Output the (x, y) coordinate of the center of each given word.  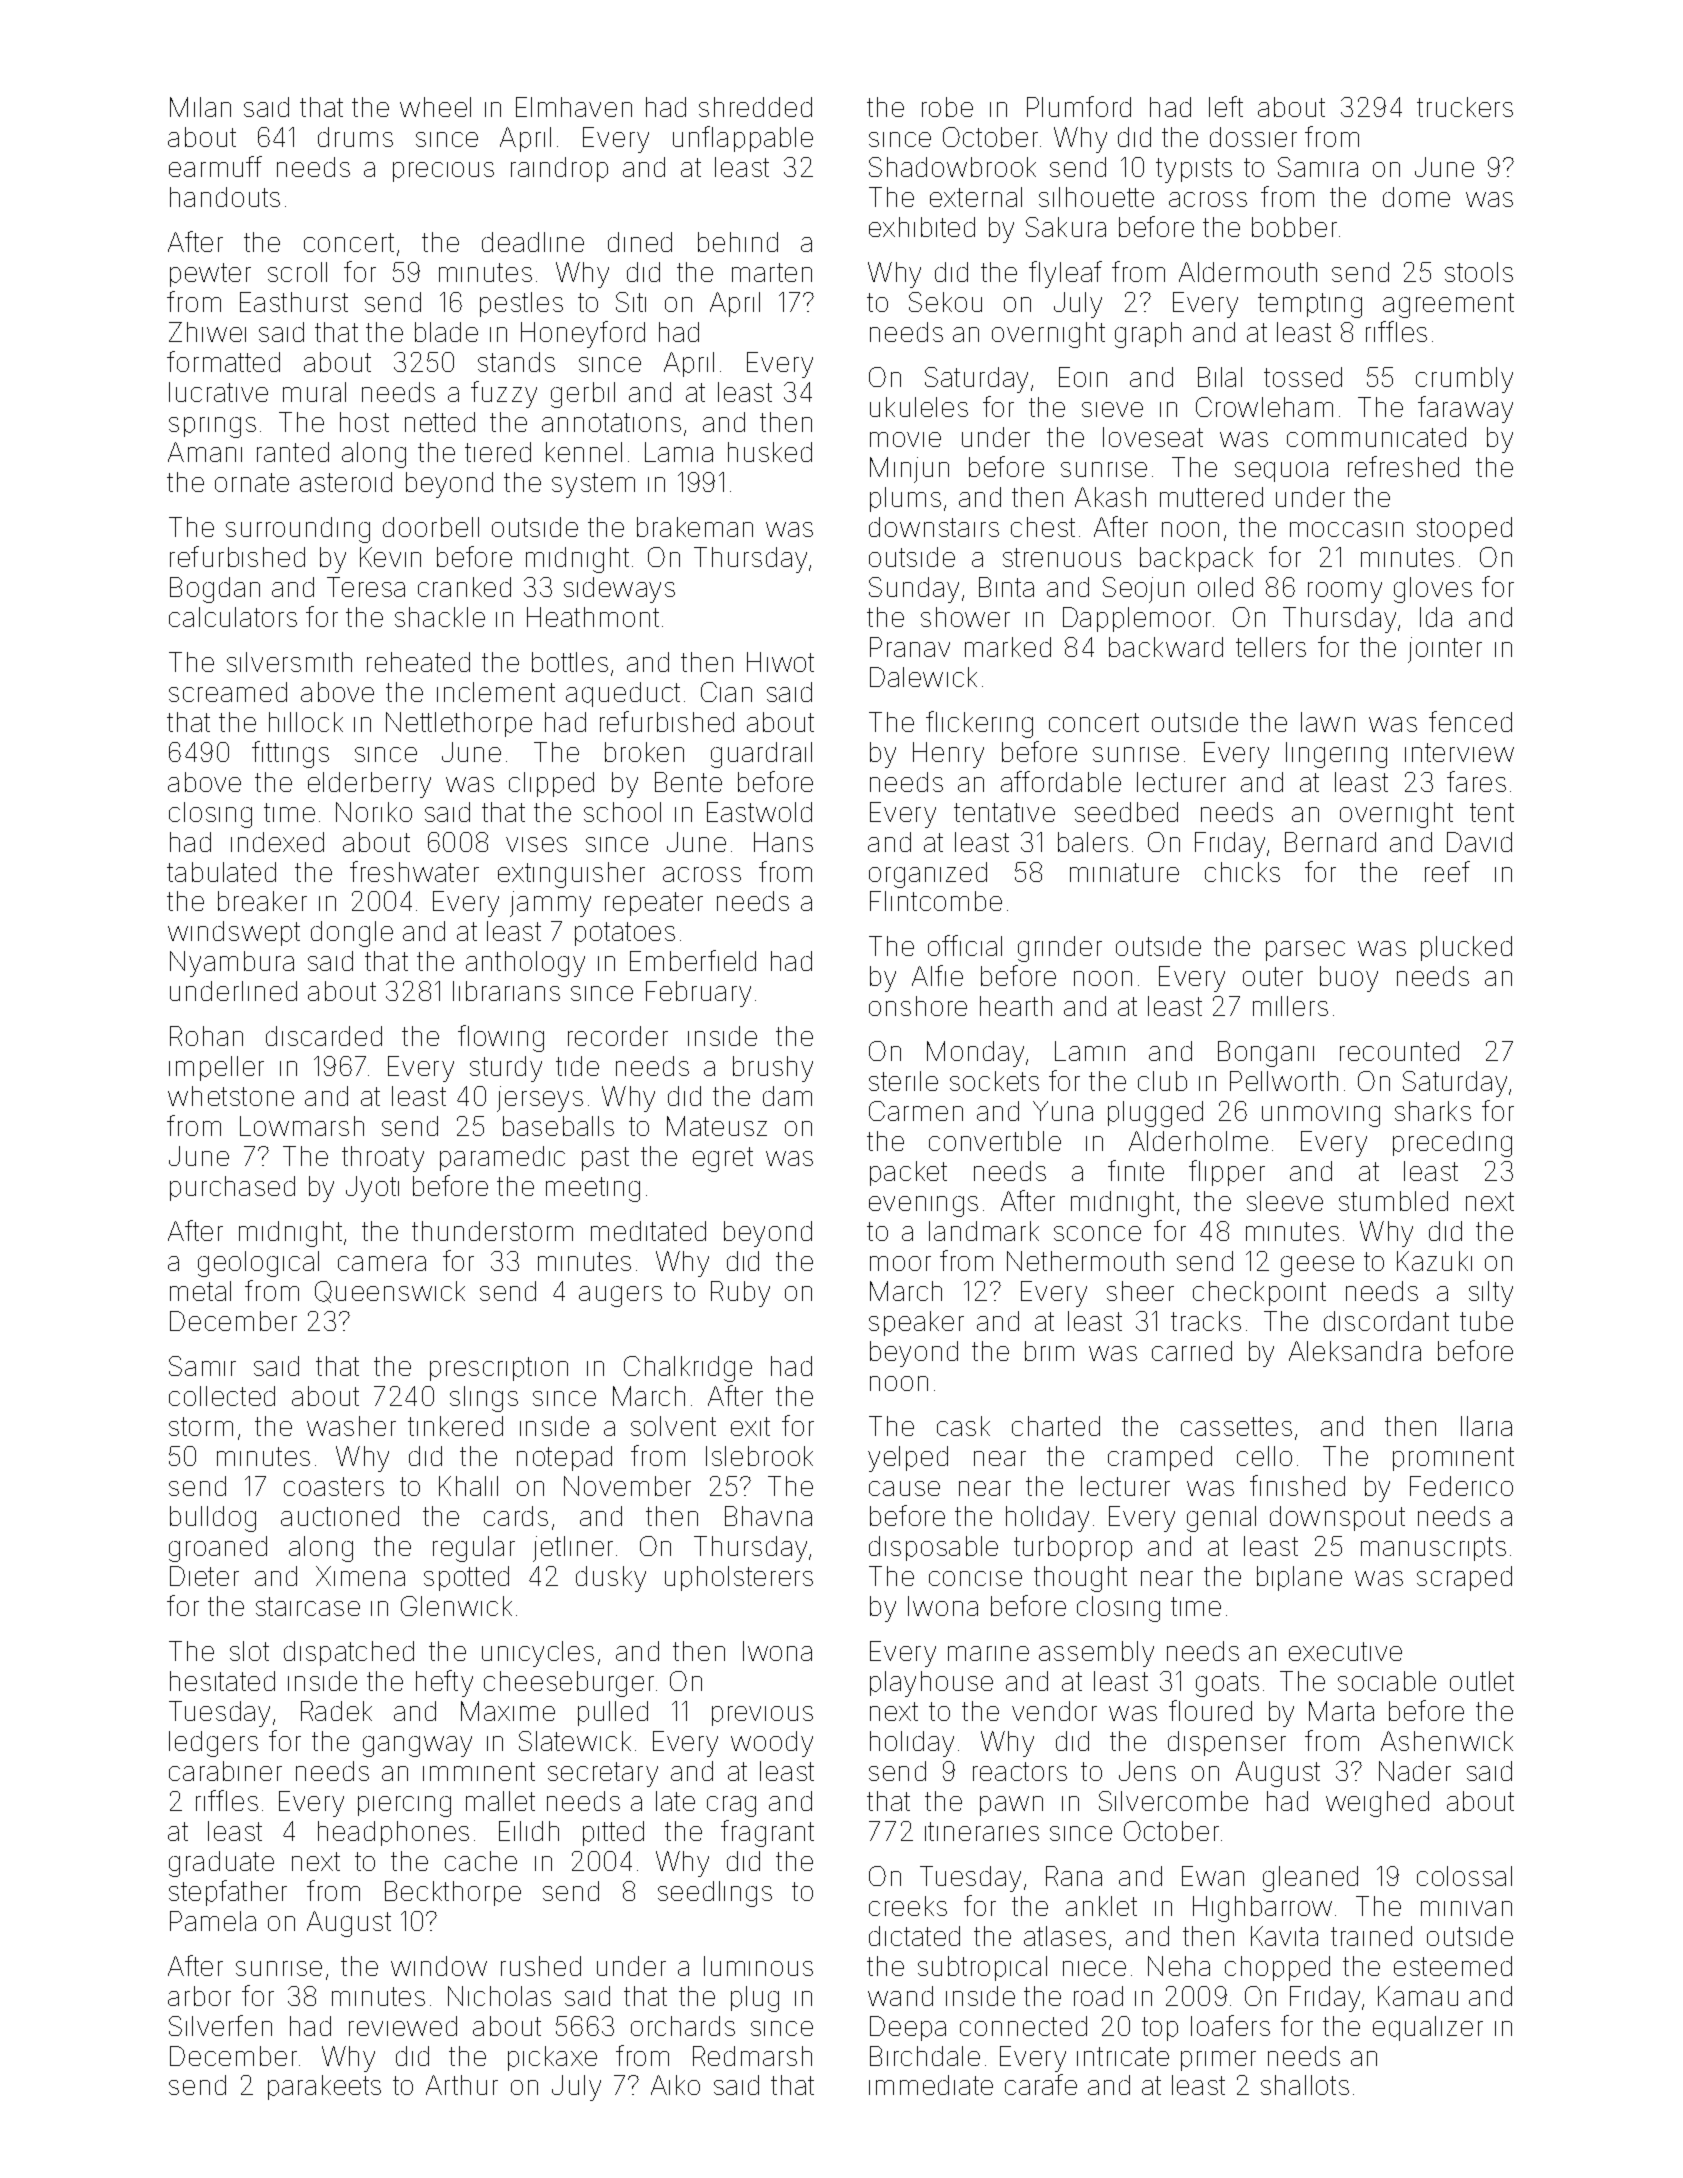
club (1162, 1081)
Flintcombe (936, 901)
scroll (297, 272)
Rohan (206, 1036)
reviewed (403, 2026)
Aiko (675, 2085)
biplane (1299, 1578)
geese (1317, 1266)
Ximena (360, 1576)
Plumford (1079, 106)
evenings (923, 1206)
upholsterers (739, 1578)
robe (947, 107)
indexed (277, 842)
